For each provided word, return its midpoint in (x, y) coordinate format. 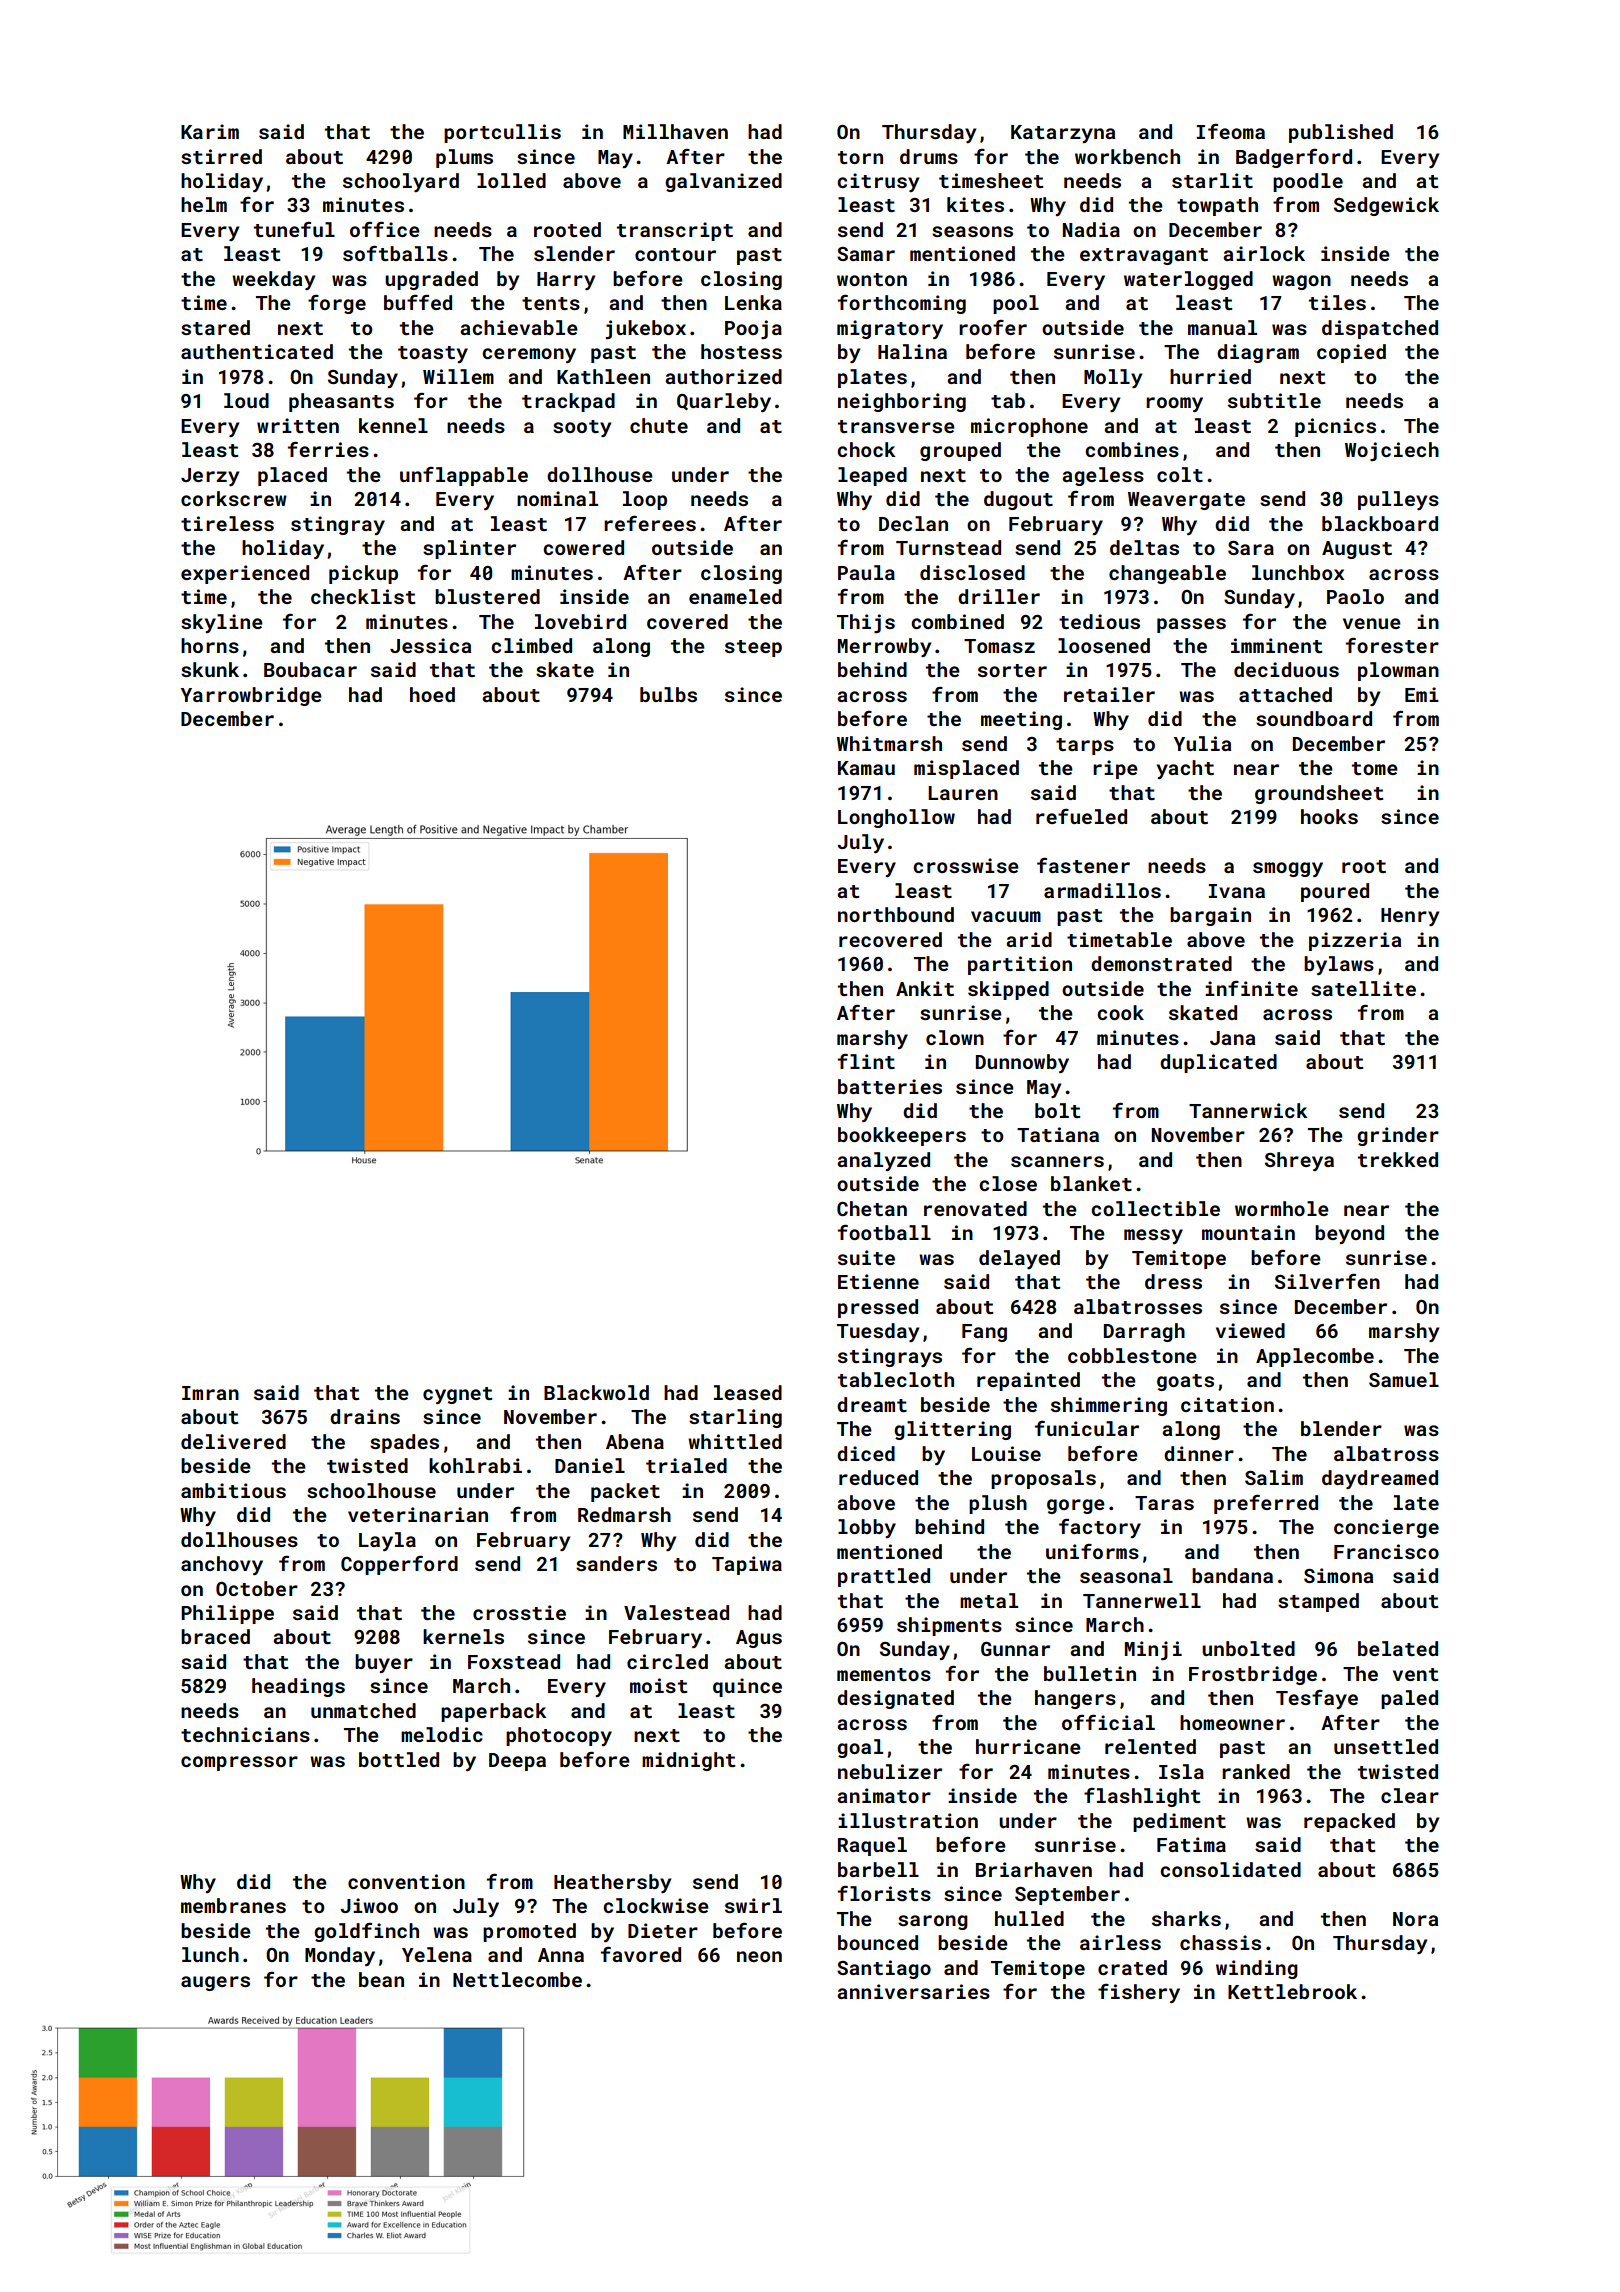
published (1341, 133)
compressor (239, 1763)
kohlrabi (475, 1465)
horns (210, 645)
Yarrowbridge (251, 696)
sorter (1012, 670)
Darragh (1144, 1332)
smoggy (1288, 869)
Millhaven (675, 131)
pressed (878, 1308)
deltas (1144, 547)
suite (866, 1257)
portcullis (502, 133)
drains (365, 1416)
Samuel (1404, 1379)
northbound (896, 914)
